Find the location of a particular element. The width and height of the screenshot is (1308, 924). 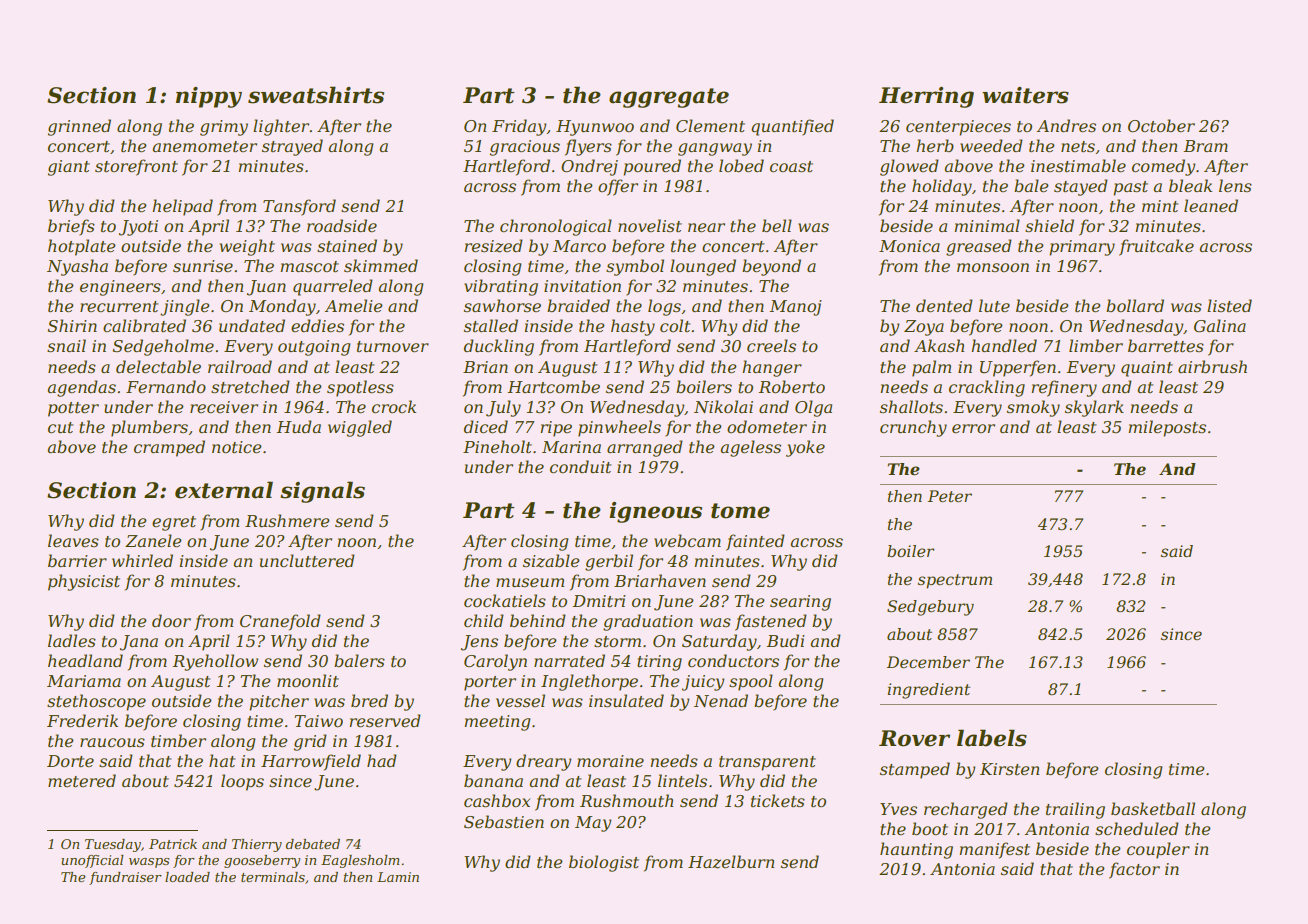

fastened is located at coordinates (771, 622).
